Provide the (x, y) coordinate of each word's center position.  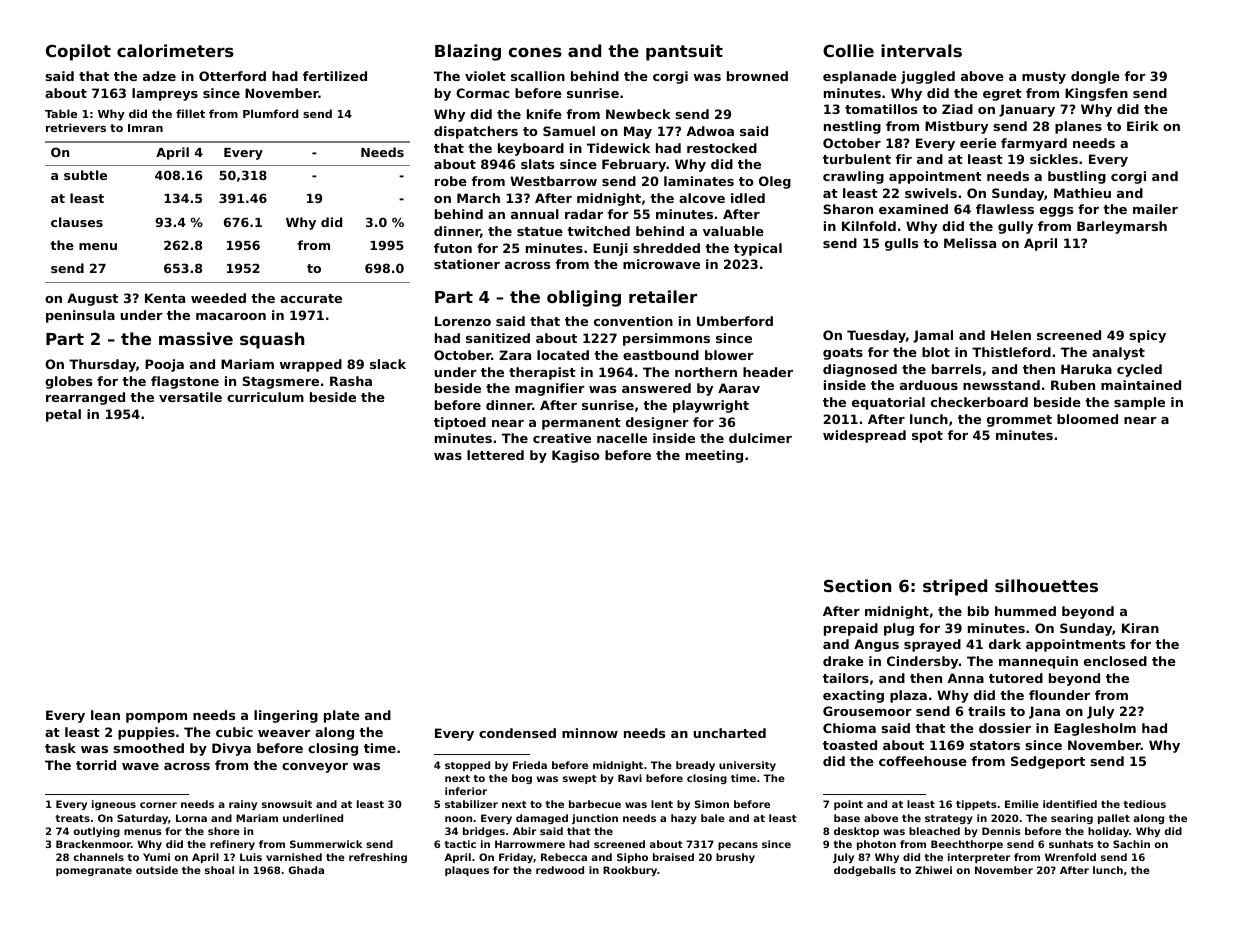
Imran (145, 128)
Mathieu (1082, 193)
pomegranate (94, 871)
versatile (190, 397)
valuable (733, 231)
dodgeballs (865, 871)
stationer (467, 264)
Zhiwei (933, 870)
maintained (1141, 385)
